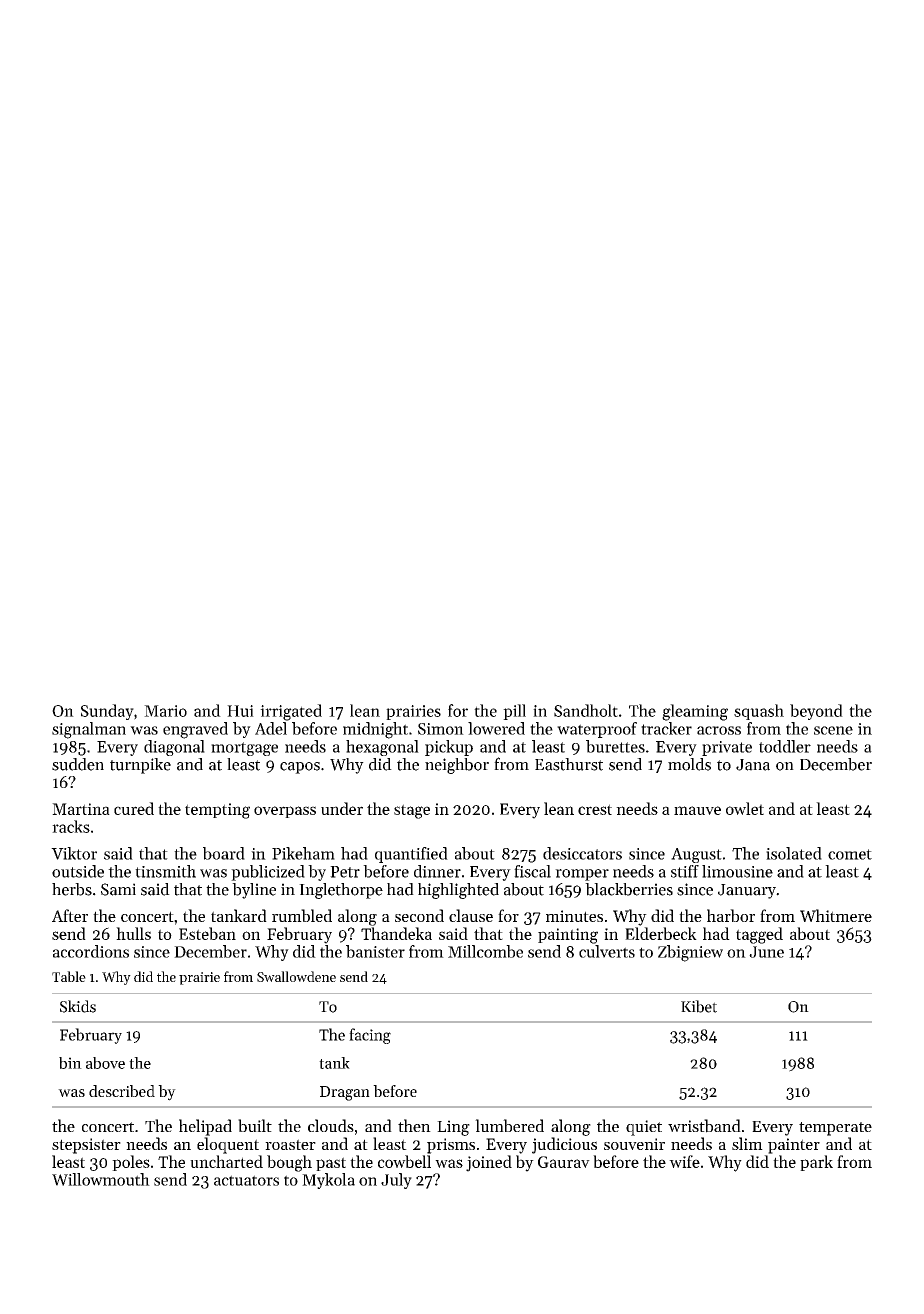 This page has width=924, height=1314. Describe the element at coordinates (370, 1036) in the page. I see `facing` at that location.
